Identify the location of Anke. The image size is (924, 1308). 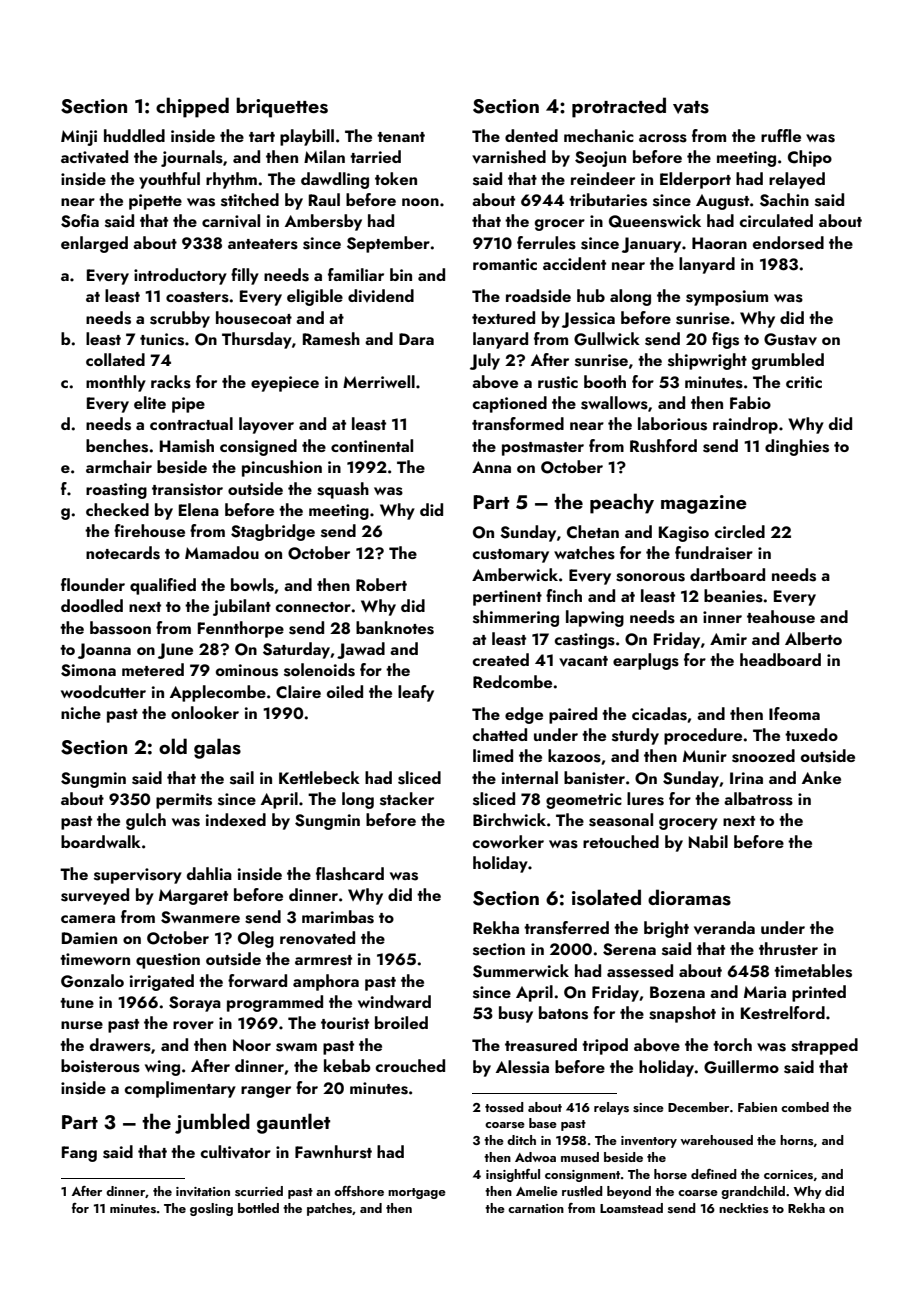
(821, 777).
